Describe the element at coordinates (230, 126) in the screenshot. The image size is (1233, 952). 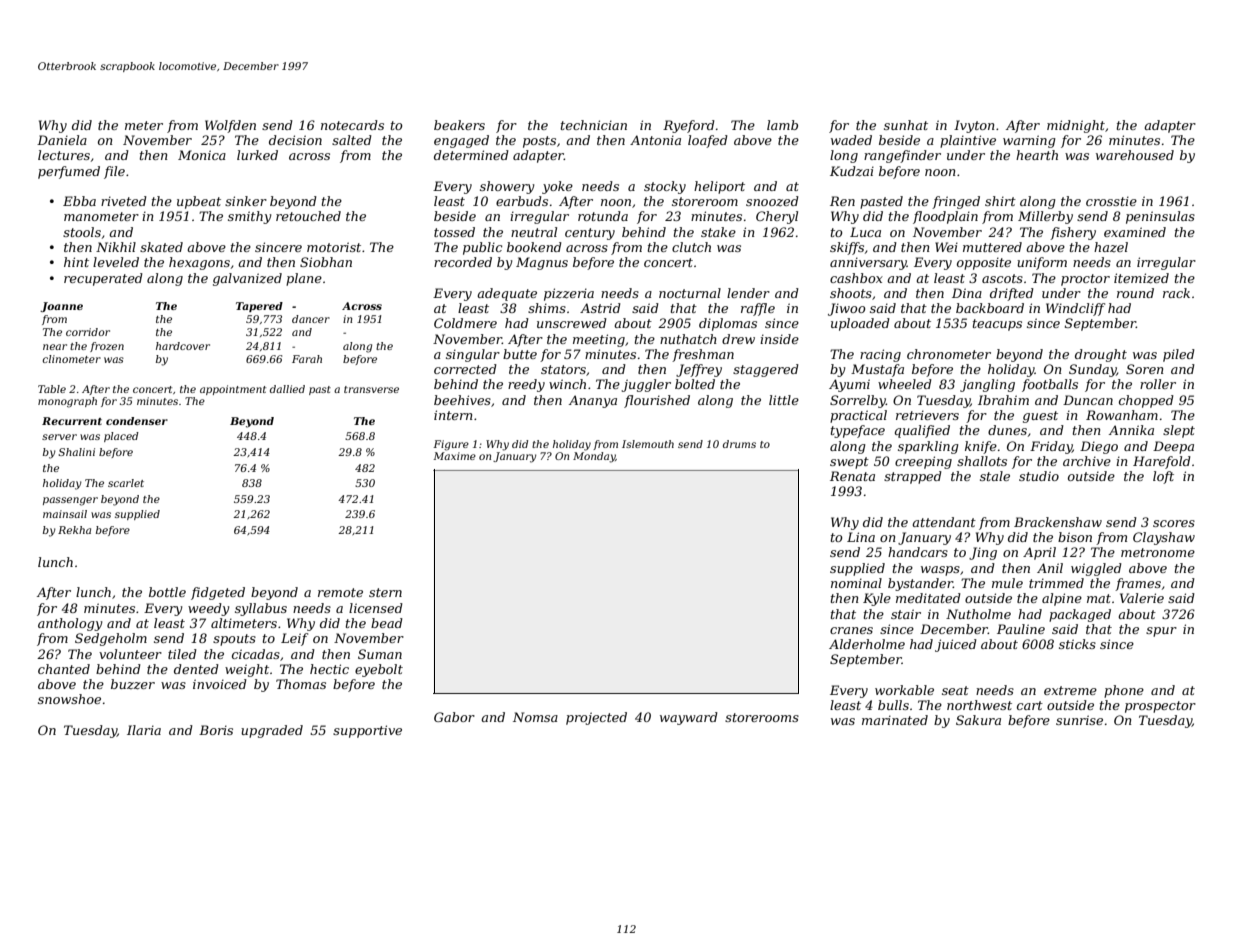
I see `Wolfden` at that location.
